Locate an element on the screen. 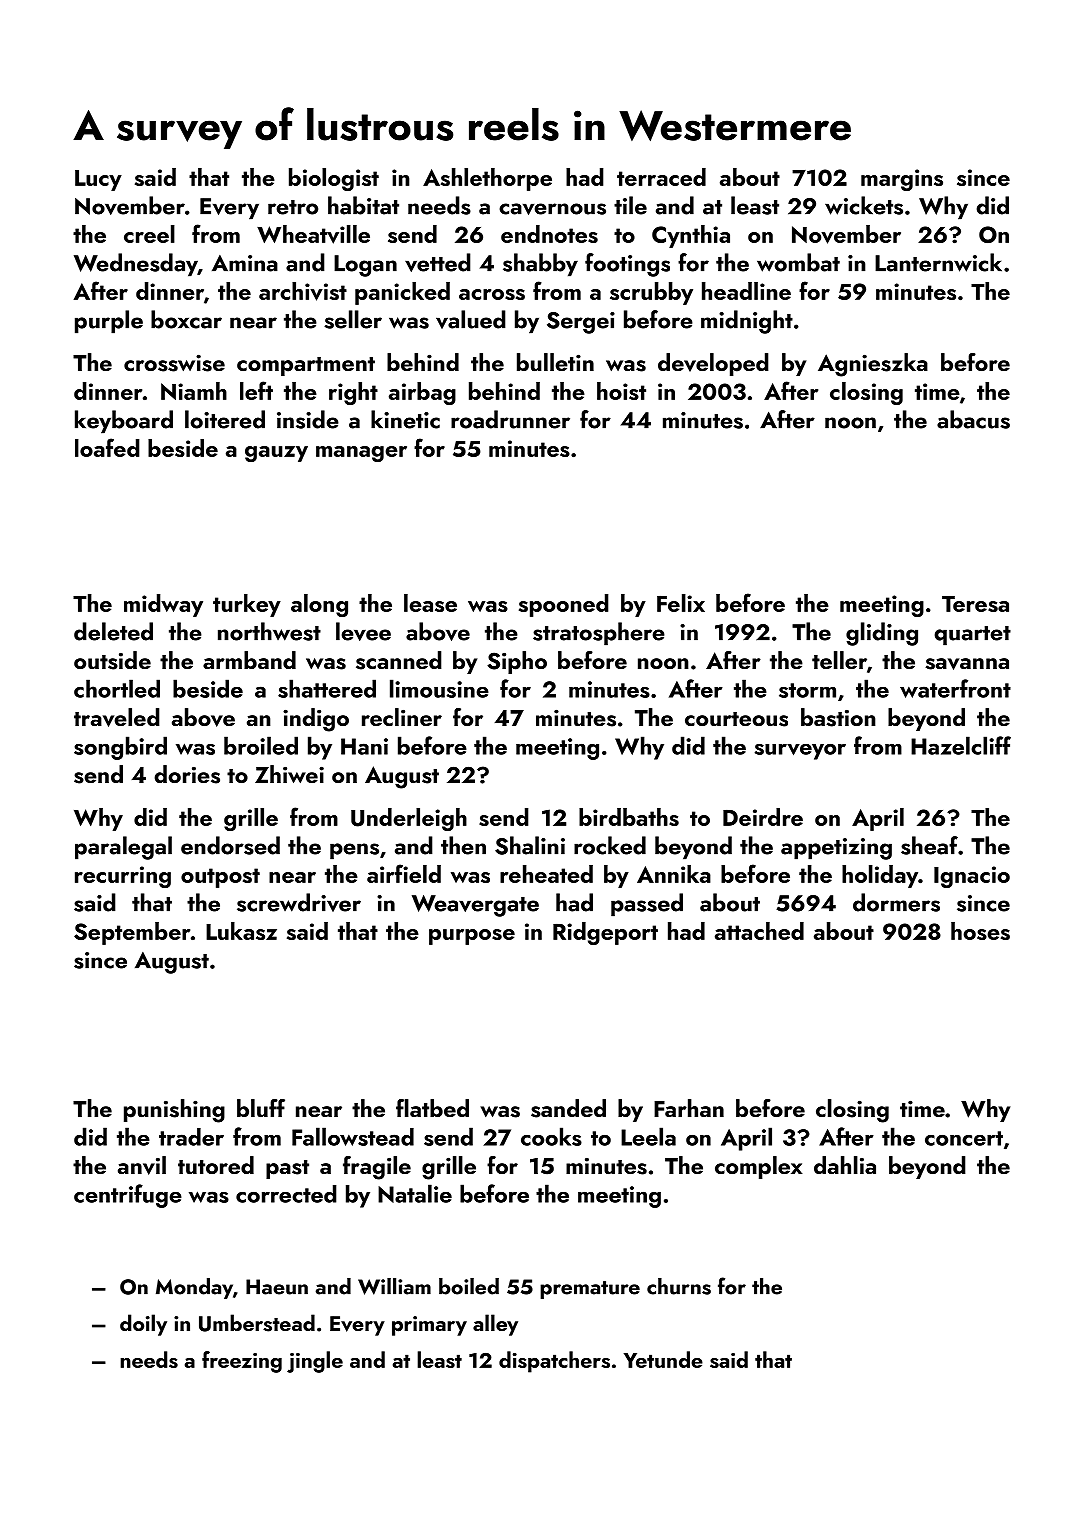 The image size is (1084, 1540). Teresa is located at coordinates (975, 604).
